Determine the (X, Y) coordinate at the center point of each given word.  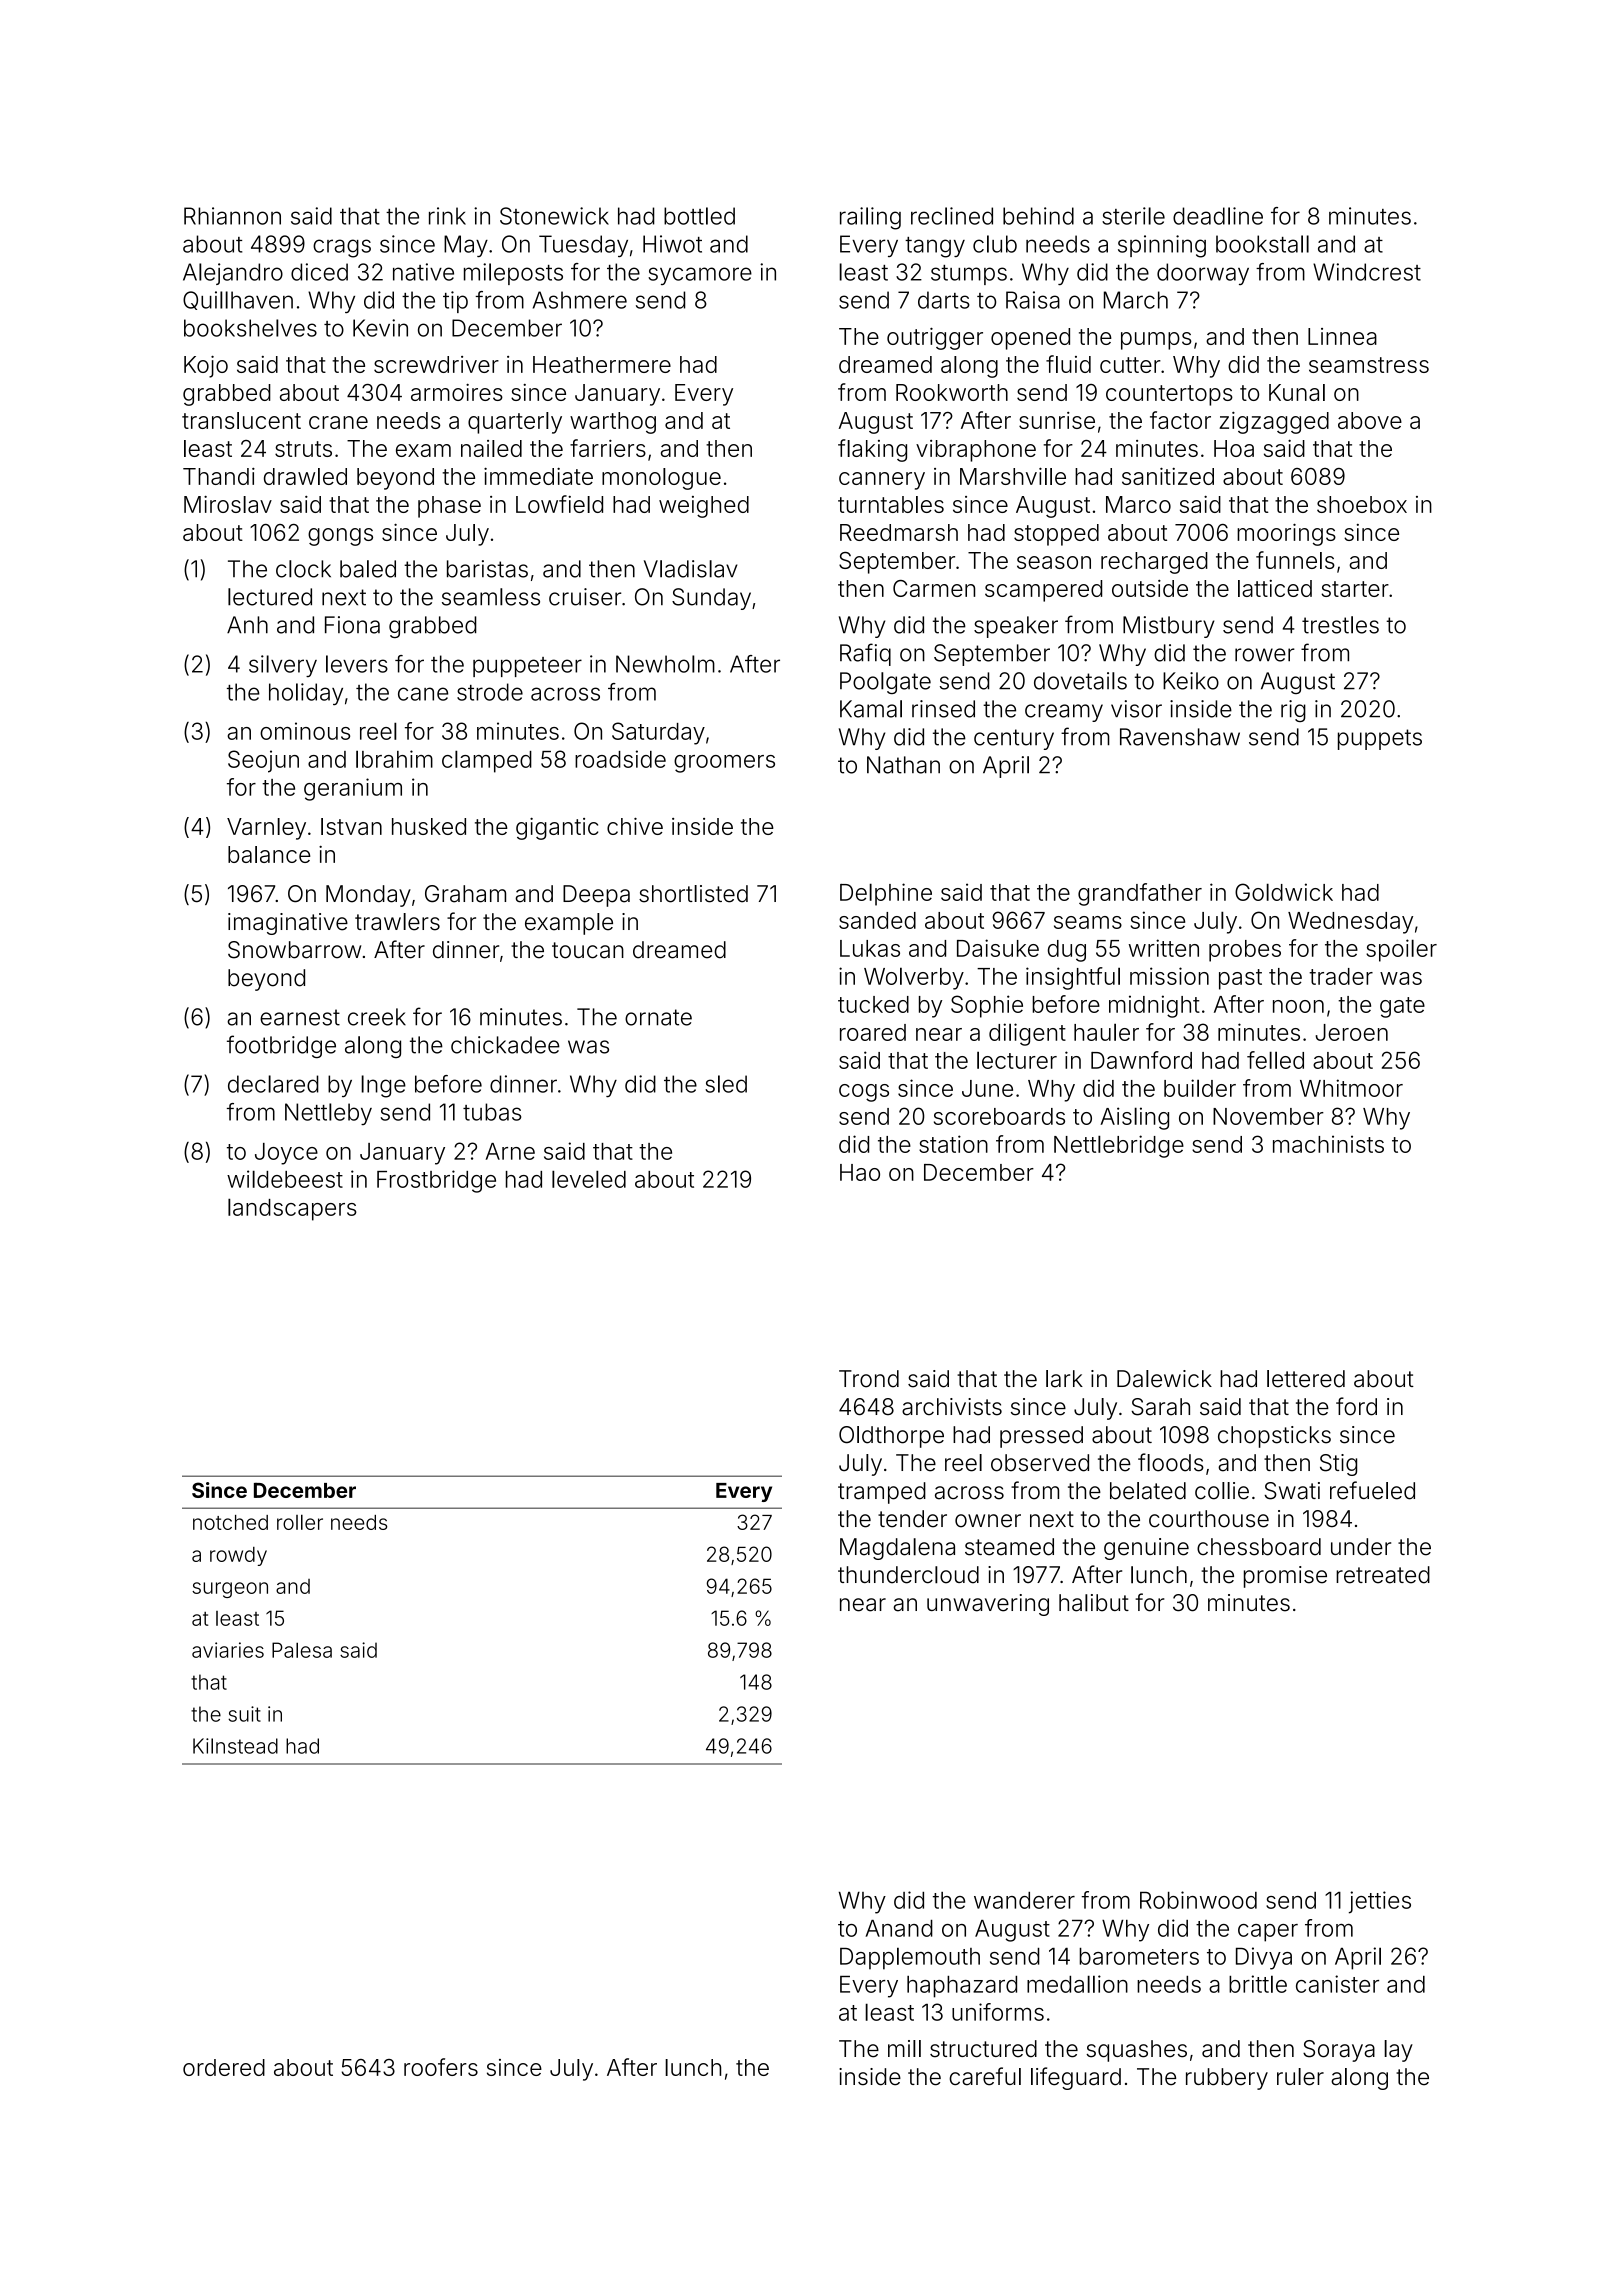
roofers (441, 2067)
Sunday (711, 599)
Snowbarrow (294, 950)
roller (300, 1522)
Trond (869, 1379)
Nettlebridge (1119, 1146)
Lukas (870, 948)
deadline (1218, 216)
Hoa (1234, 448)
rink (447, 216)
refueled (1372, 1490)
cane (423, 694)
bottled (699, 216)
